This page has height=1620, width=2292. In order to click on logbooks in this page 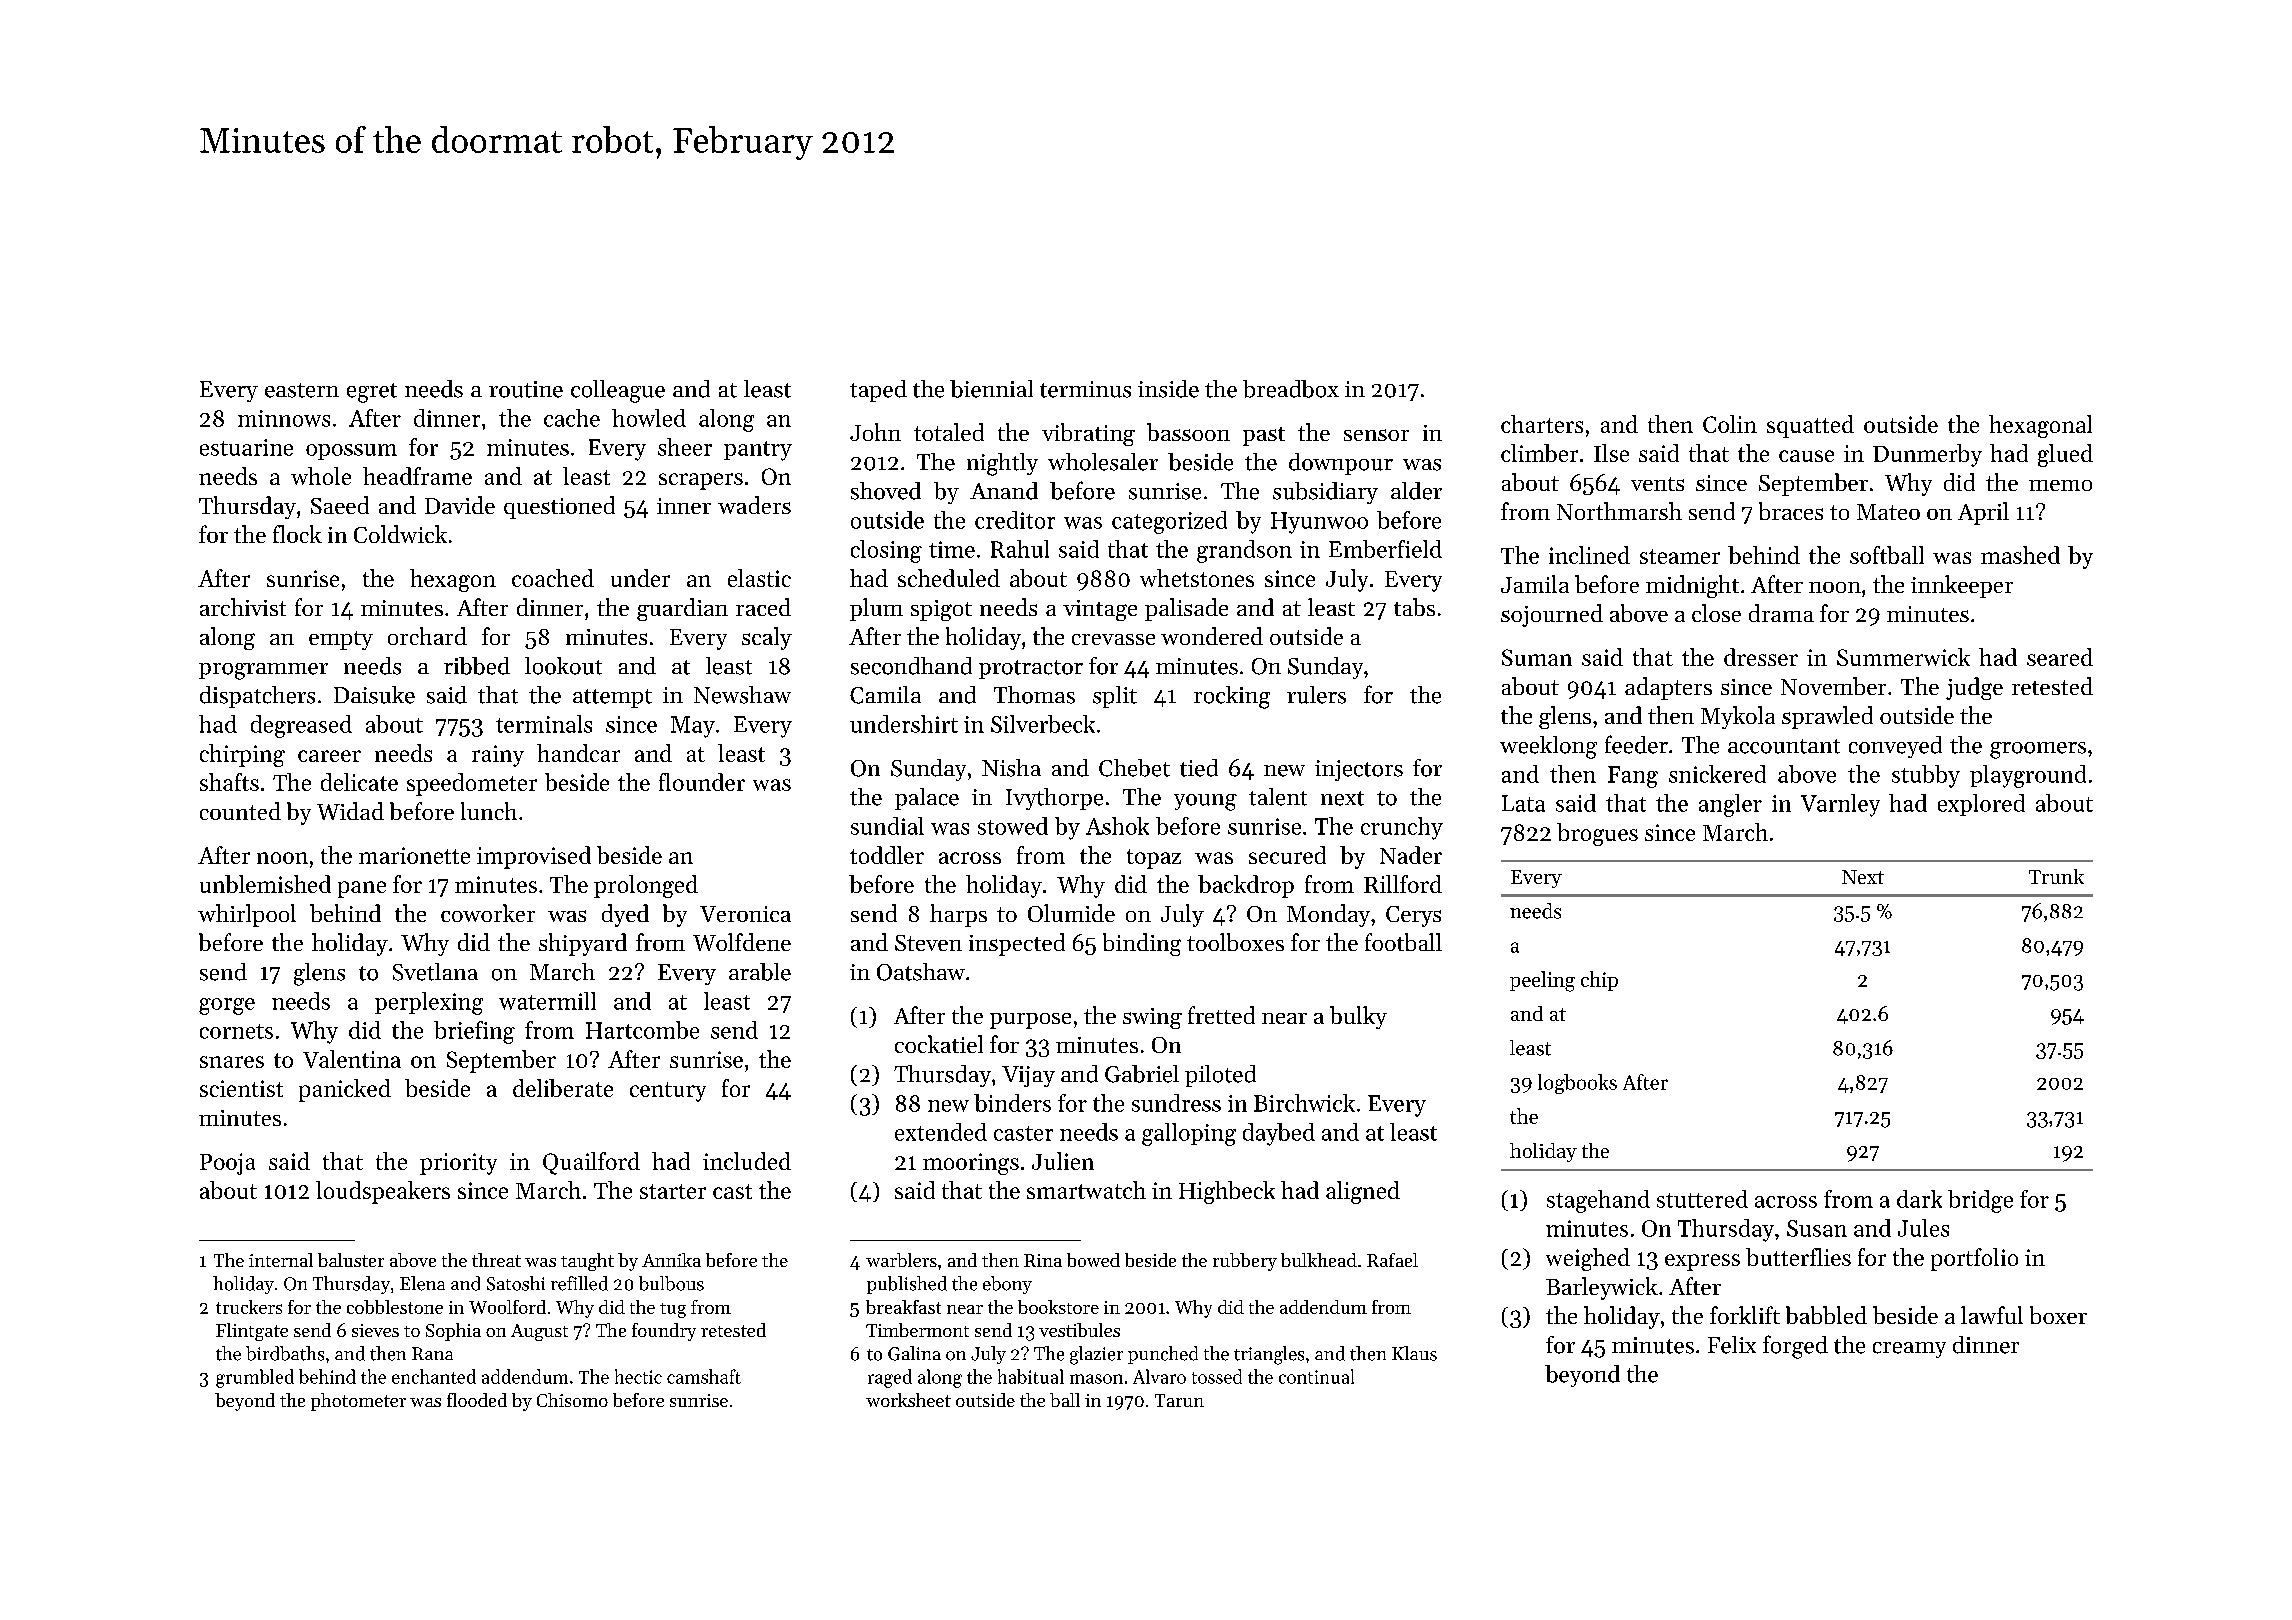, I will do `click(1577, 1084)`.
